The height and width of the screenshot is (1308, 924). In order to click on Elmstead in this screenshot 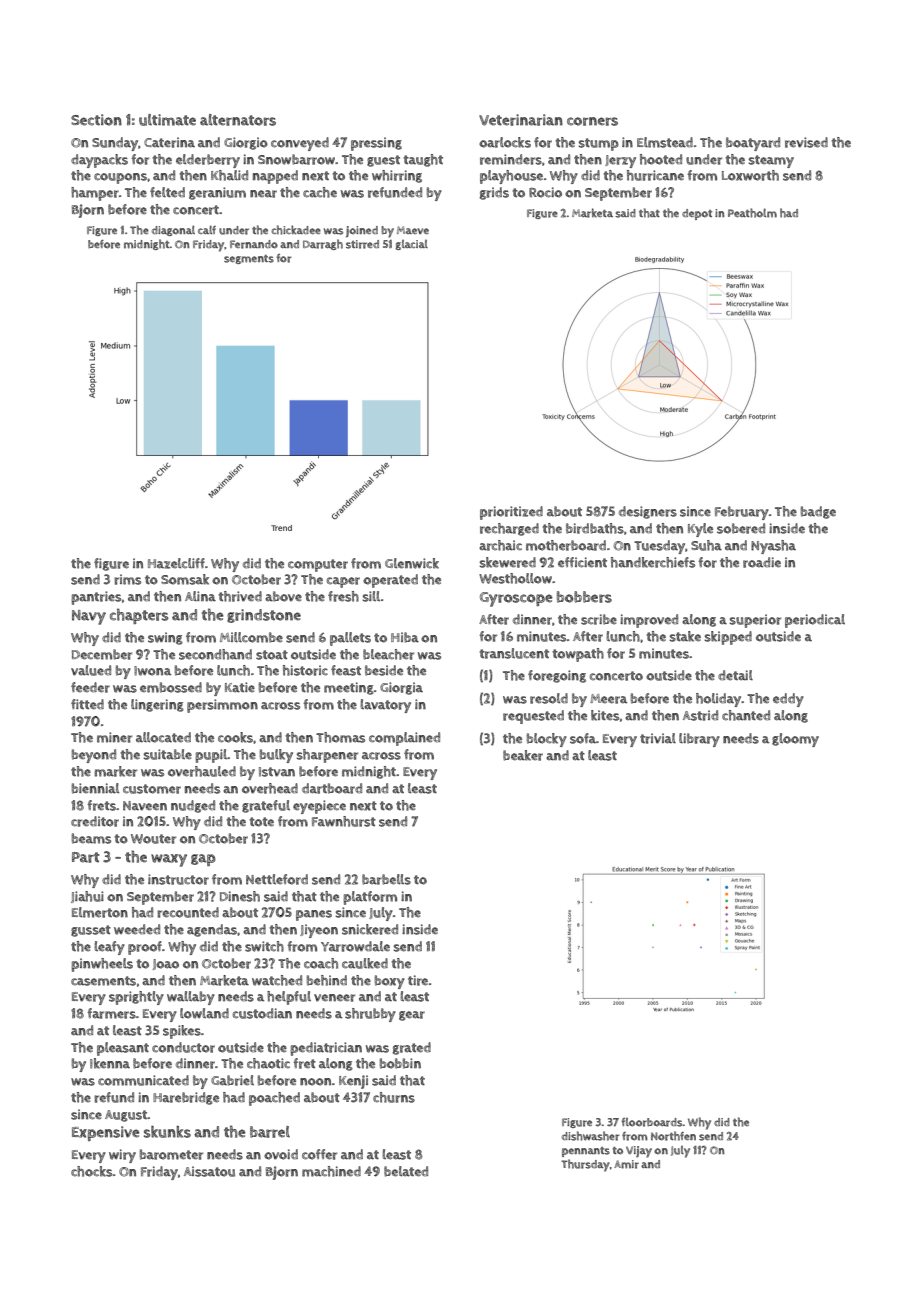, I will do `click(665, 142)`.
